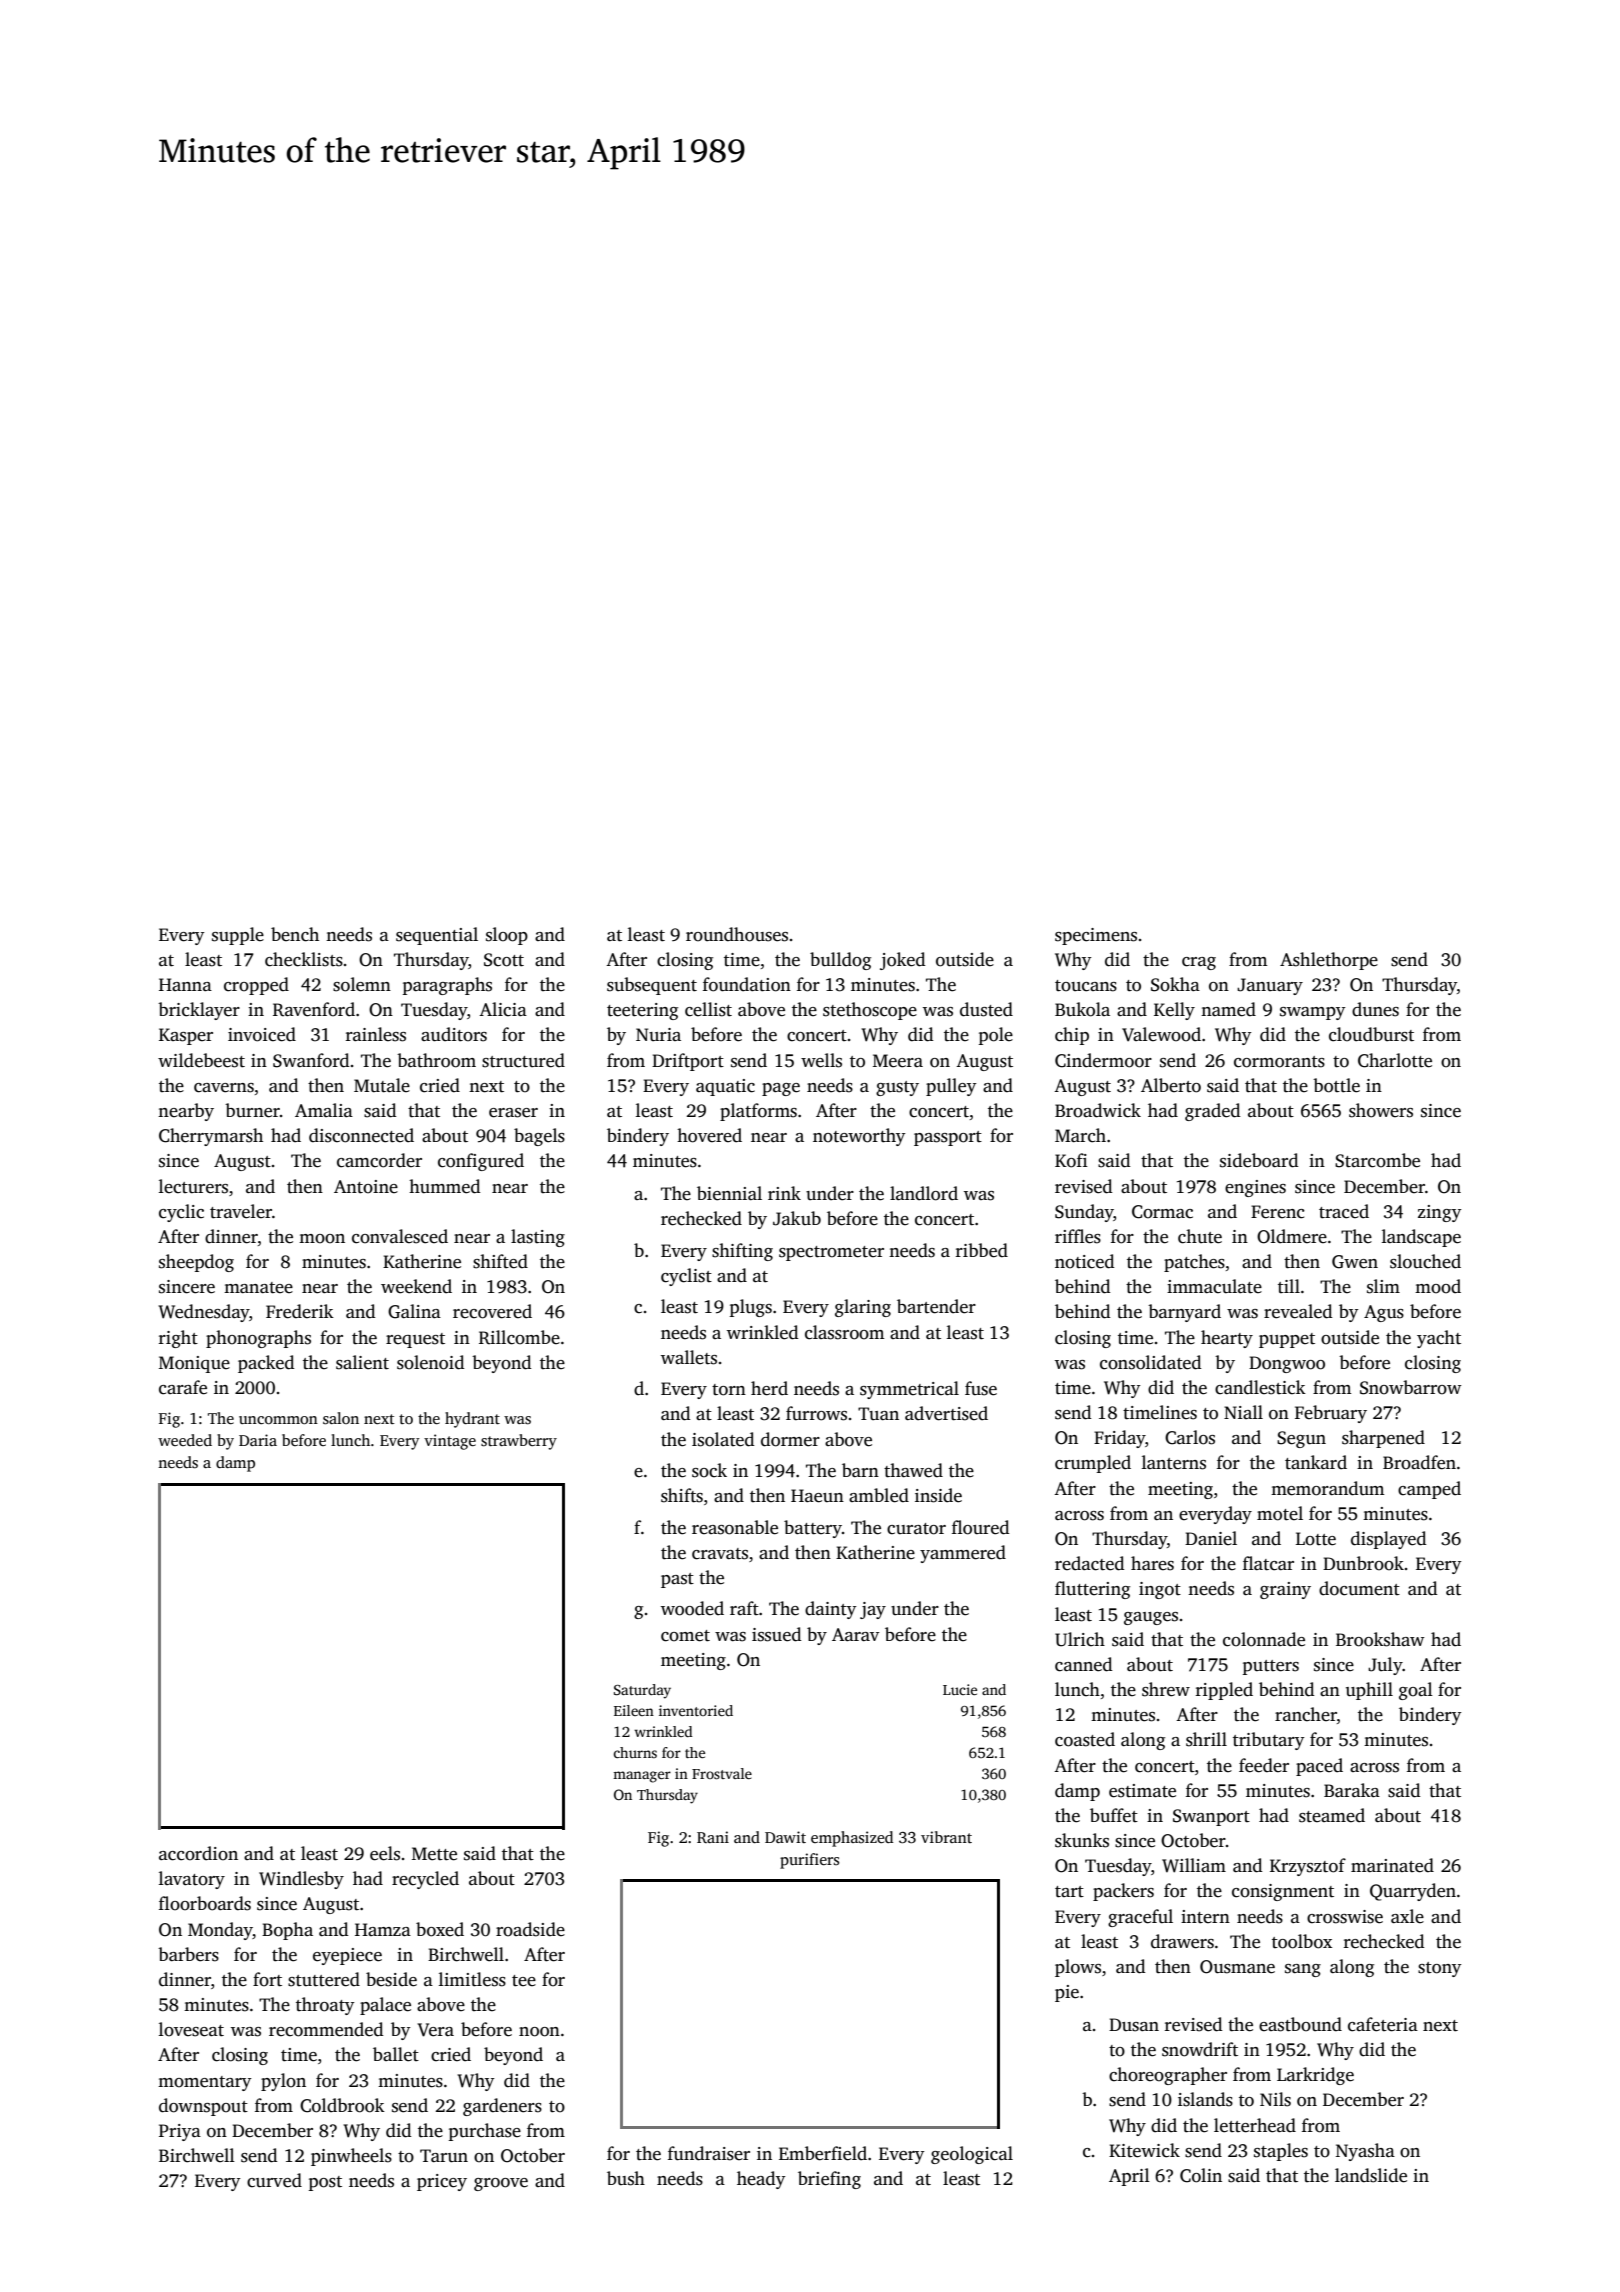 This image has height=2292, width=1620. Describe the element at coordinates (444, 2156) in the image. I see `Tarun` at that location.
